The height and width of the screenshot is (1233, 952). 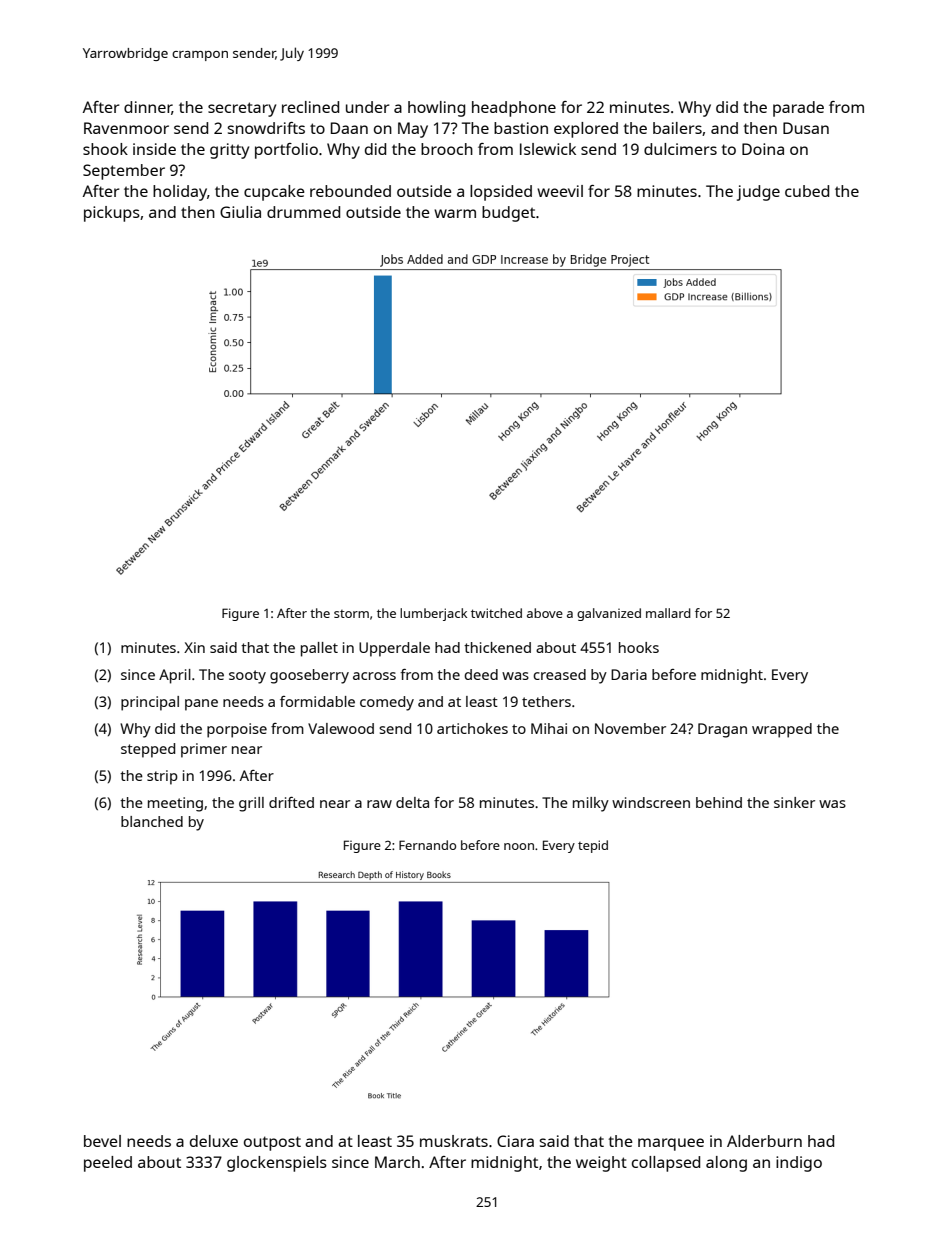 What do you see at coordinates (782, 730) in the screenshot?
I see `wrapped` at bounding box center [782, 730].
